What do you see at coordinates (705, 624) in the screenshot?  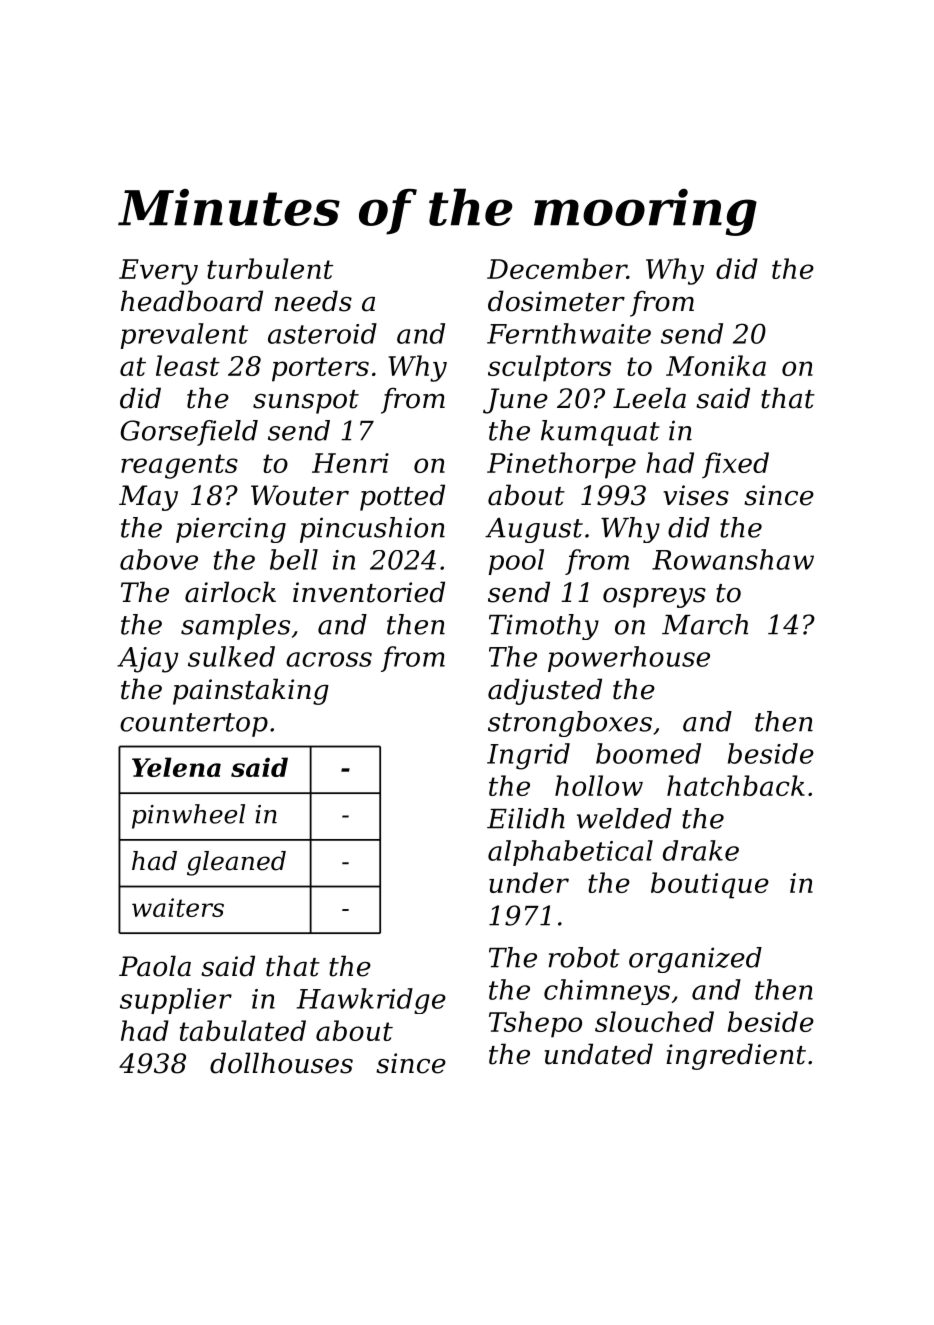 I see `March` at bounding box center [705, 624].
